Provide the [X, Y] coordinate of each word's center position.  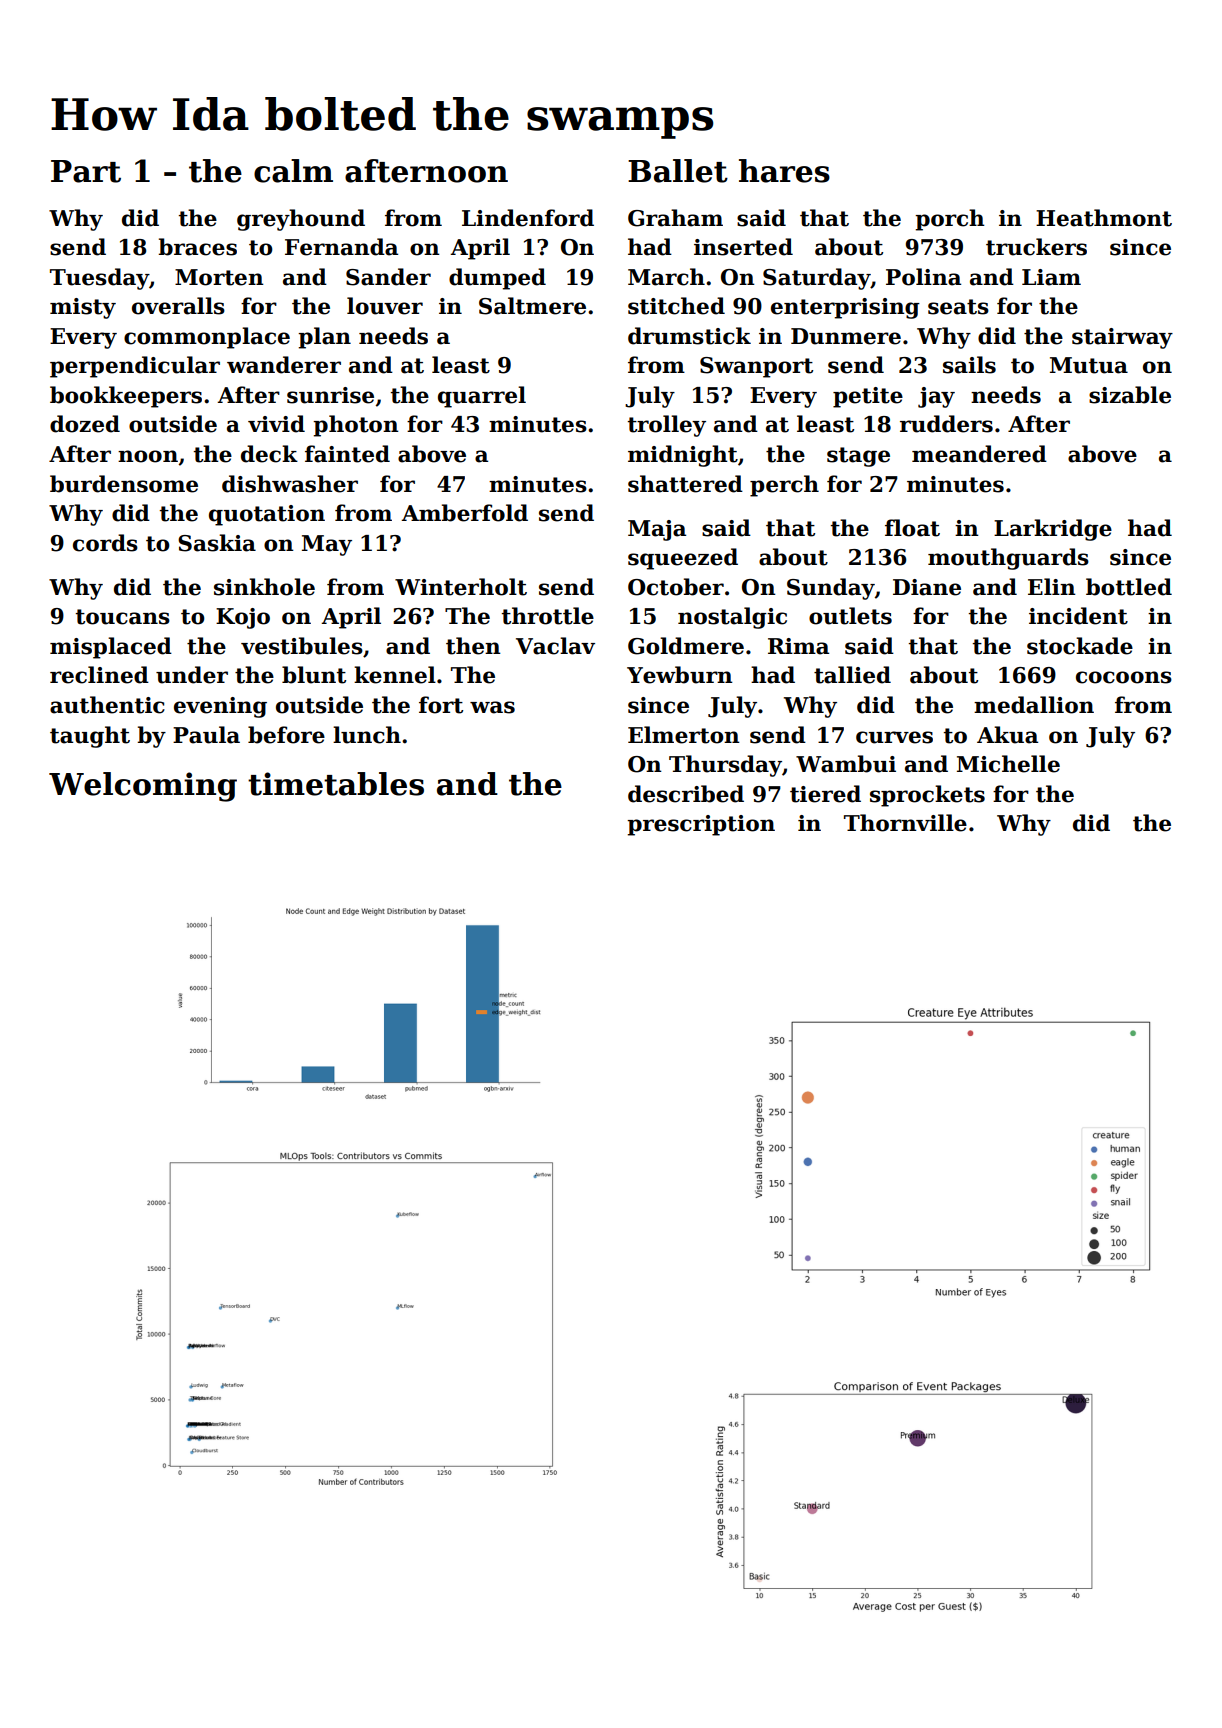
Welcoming [143, 787]
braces [197, 247]
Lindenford [528, 218]
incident [1078, 616]
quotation [267, 515]
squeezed [683, 559]
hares [784, 171]
